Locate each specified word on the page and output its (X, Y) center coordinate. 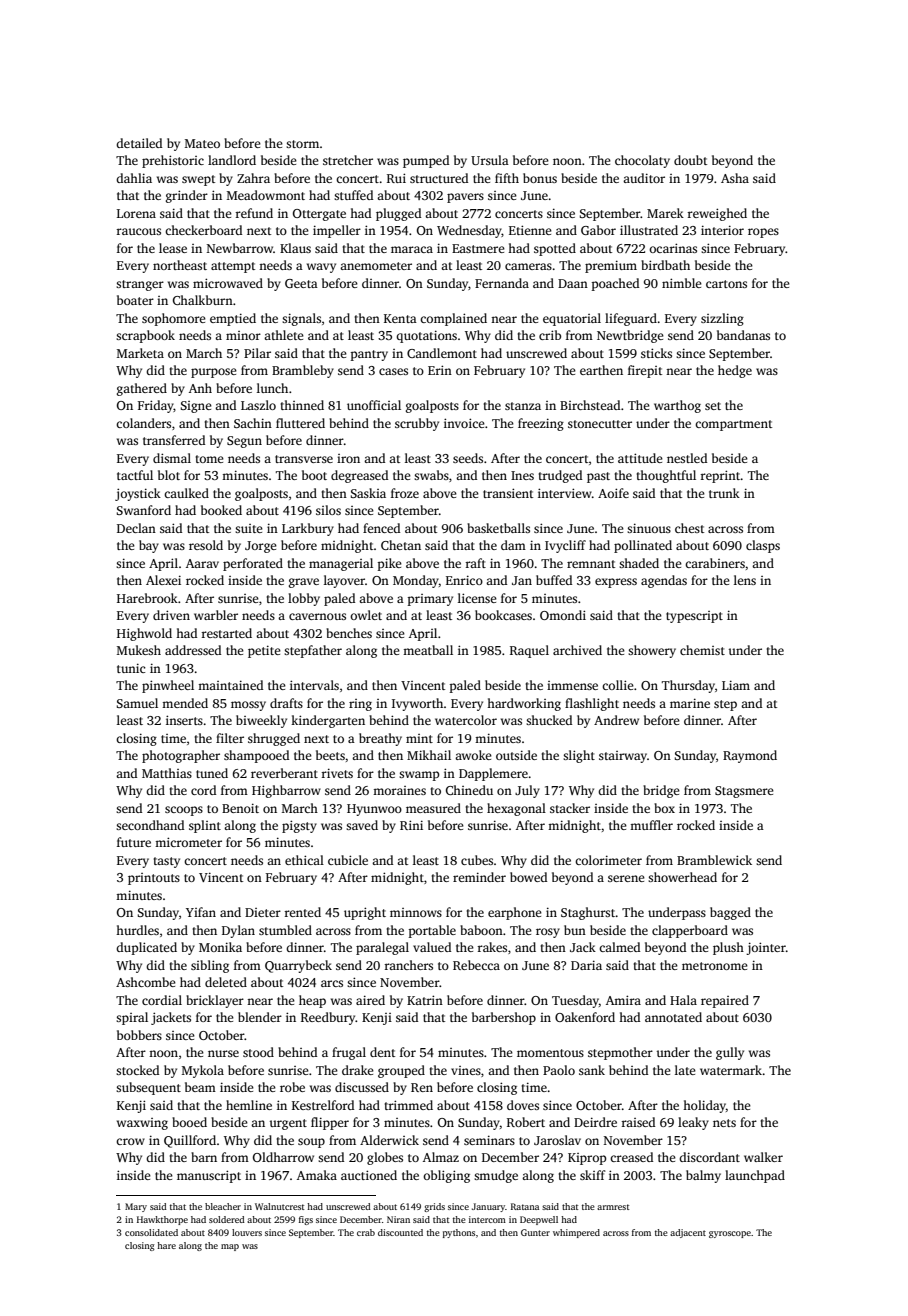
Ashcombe (146, 982)
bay (149, 546)
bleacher (223, 1206)
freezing (541, 424)
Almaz (441, 1157)
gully (730, 1053)
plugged (398, 214)
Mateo (202, 143)
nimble (682, 283)
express (616, 583)
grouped (401, 1071)
